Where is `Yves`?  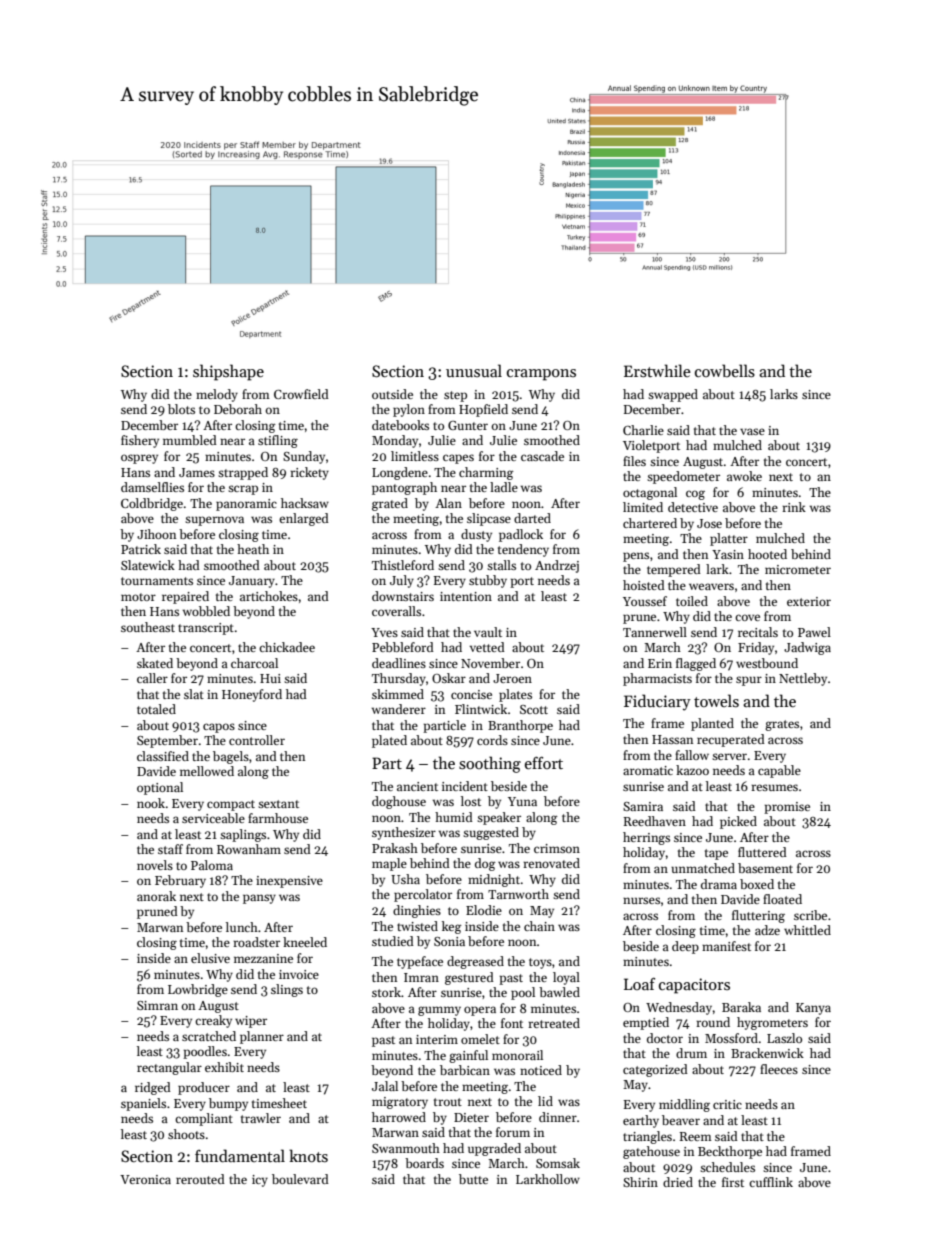
Yves is located at coordinates (384, 632).
